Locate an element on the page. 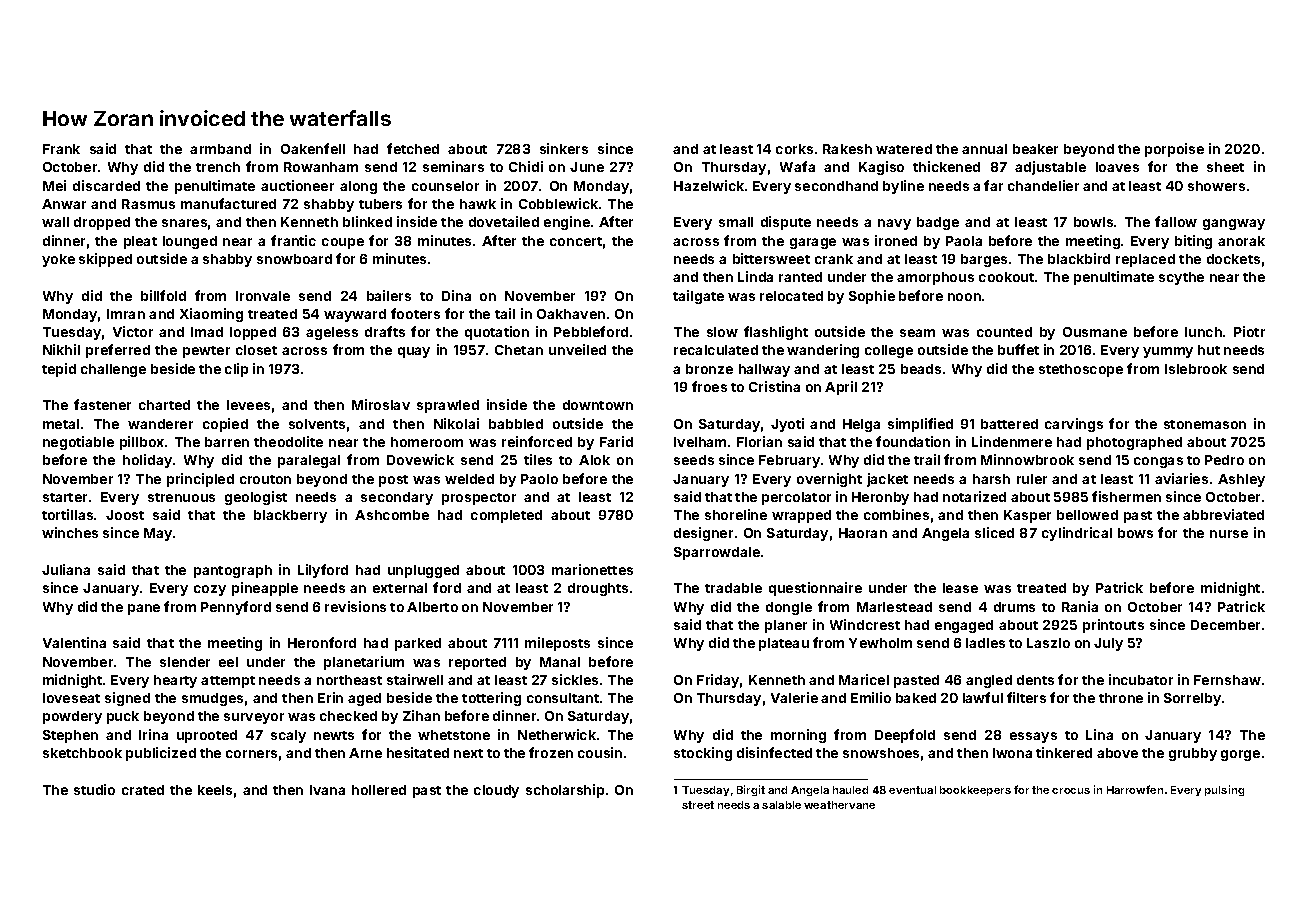  along is located at coordinates (358, 187).
